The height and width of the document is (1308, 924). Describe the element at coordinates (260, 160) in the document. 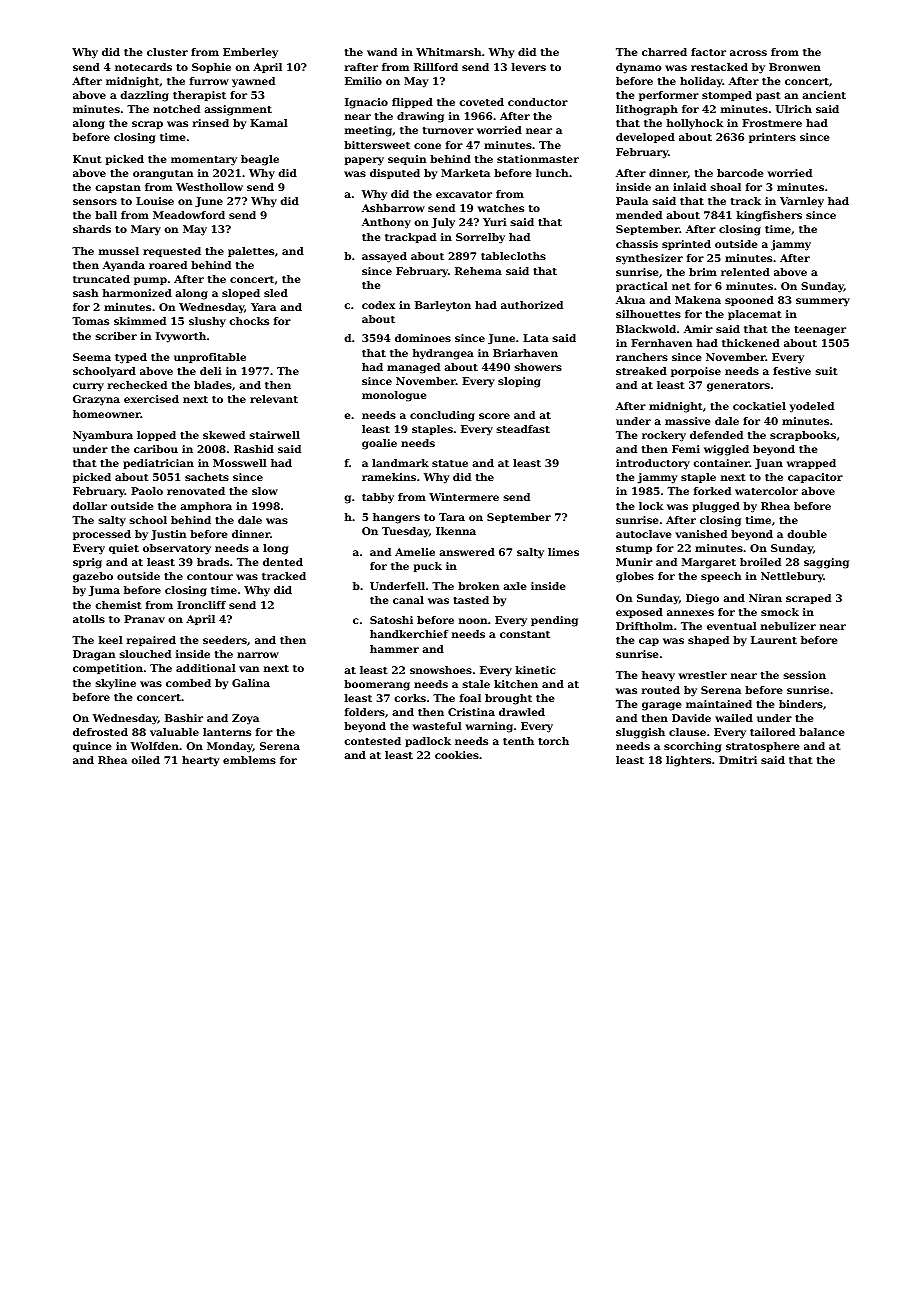

I see `beagle` at that location.
